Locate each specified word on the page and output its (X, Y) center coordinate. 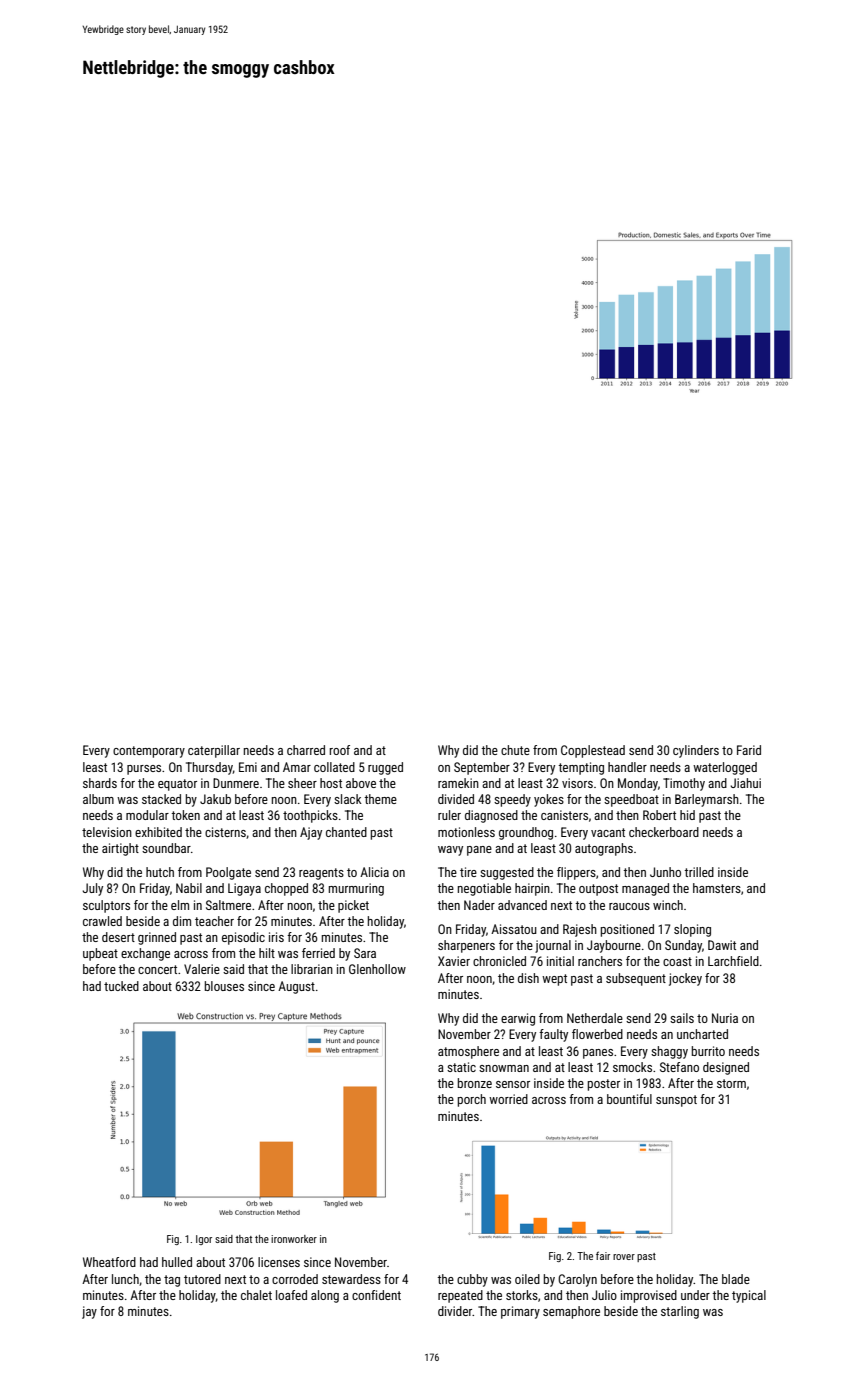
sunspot (676, 1101)
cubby (472, 1280)
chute (515, 750)
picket (353, 906)
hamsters (717, 888)
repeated (460, 1296)
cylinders (696, 751)
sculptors (106, 906)
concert (157, 969)
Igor (204, 1240)
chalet (256, 1295)
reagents (321, 874)
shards (100, 783)
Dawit (722, 945)
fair (603, 1255)
